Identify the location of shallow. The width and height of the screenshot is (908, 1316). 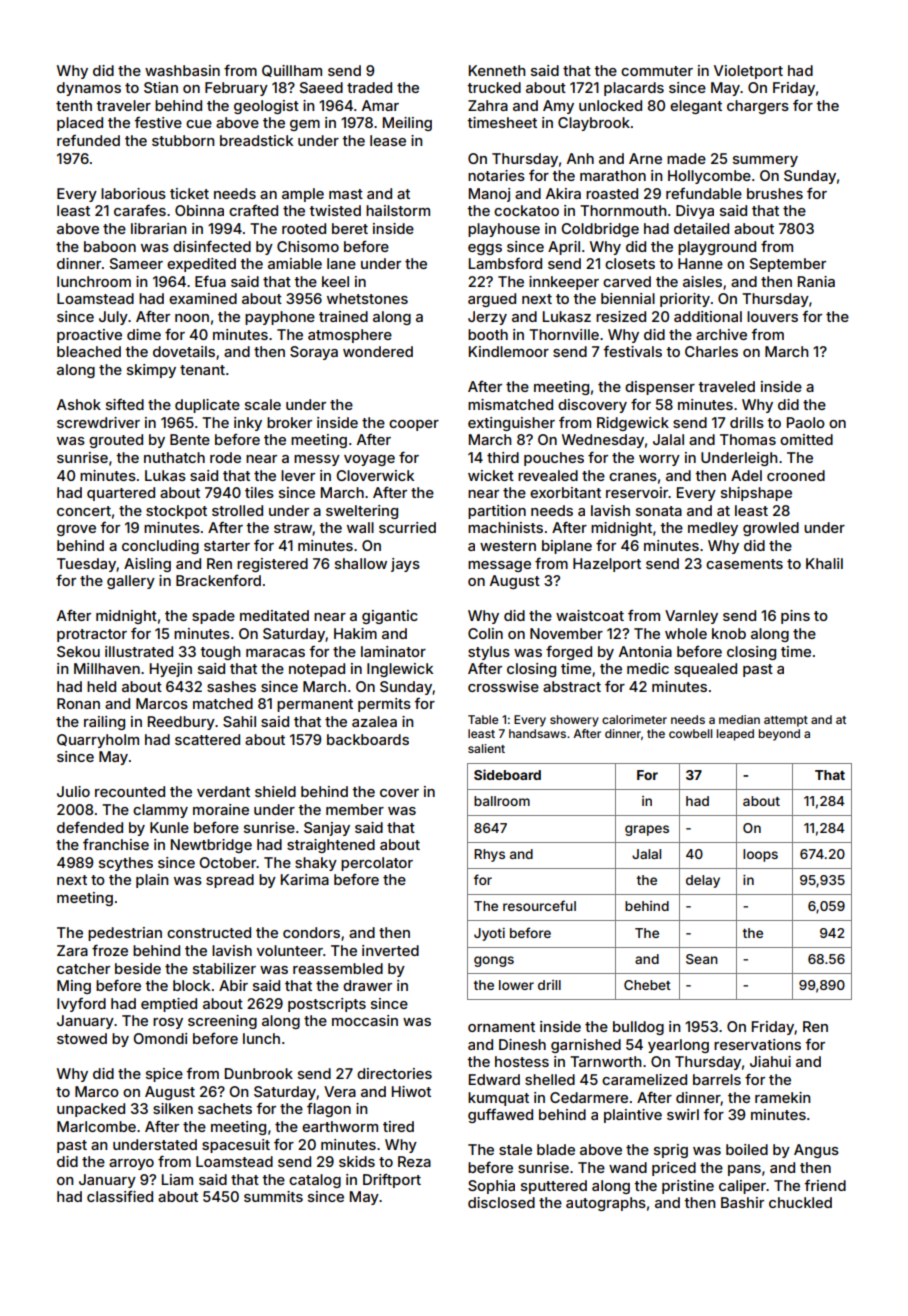
(361, 563).
